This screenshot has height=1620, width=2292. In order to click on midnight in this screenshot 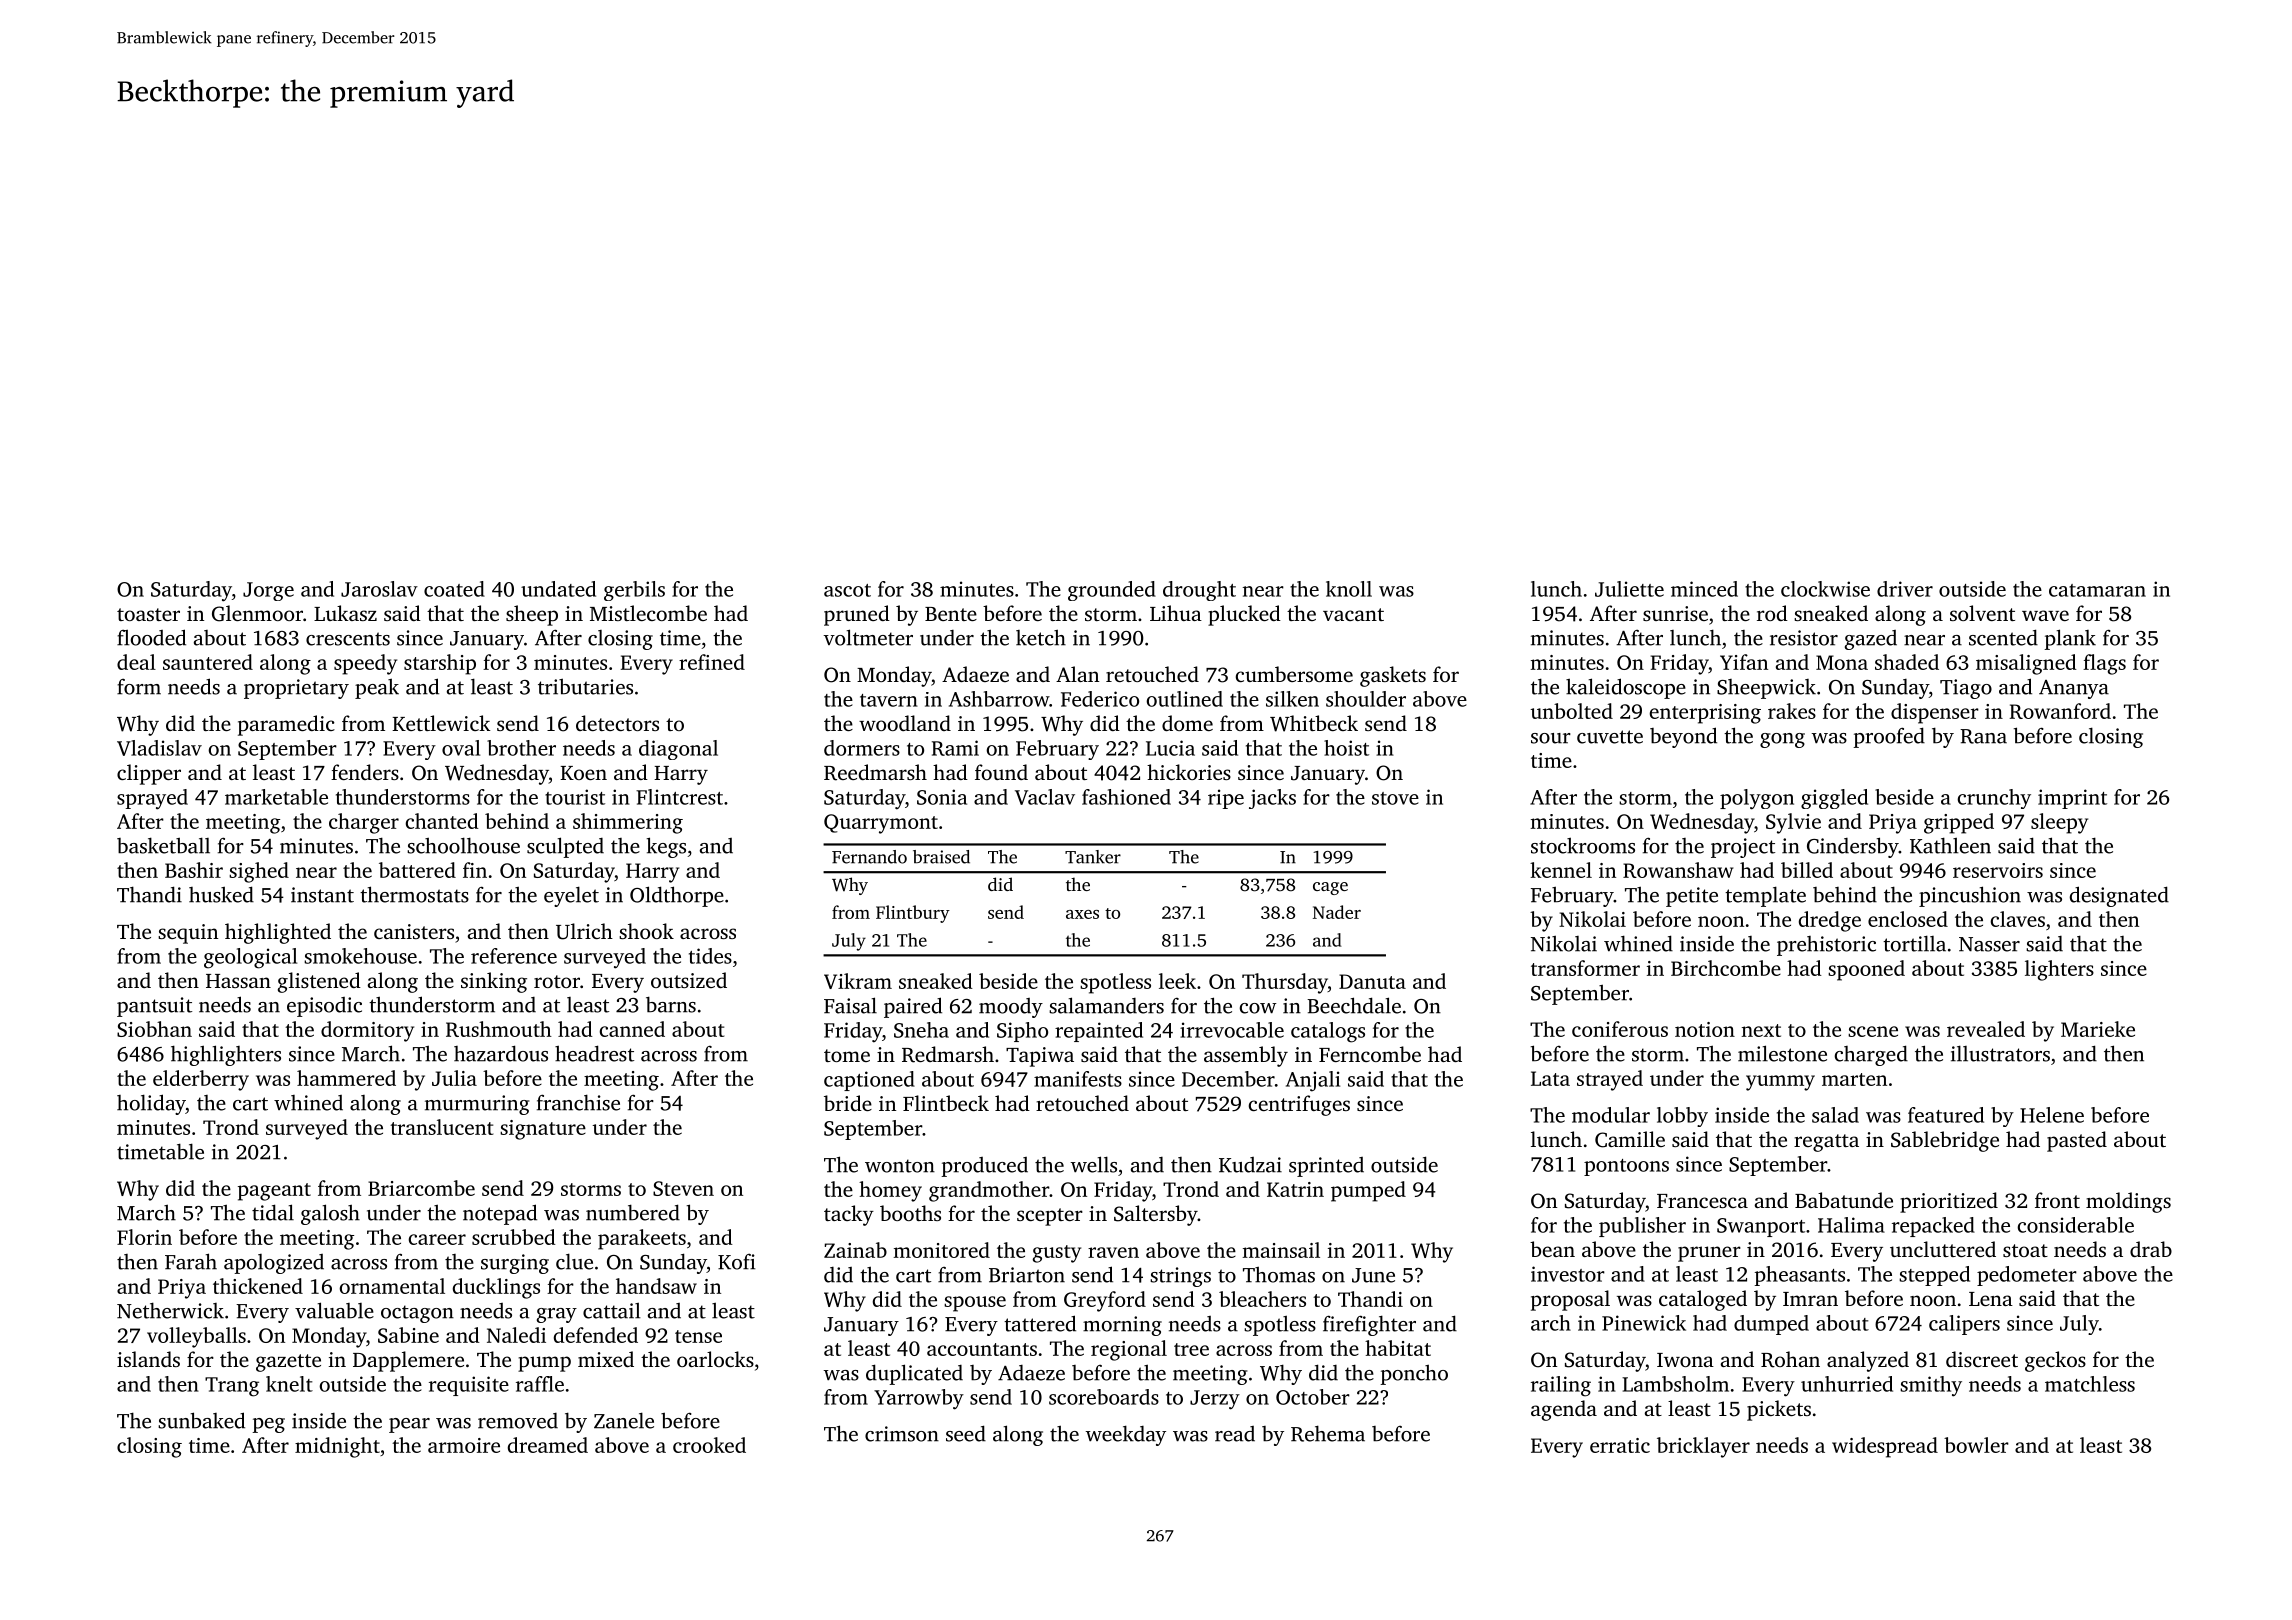, I will do `click(337, 1447)`.
